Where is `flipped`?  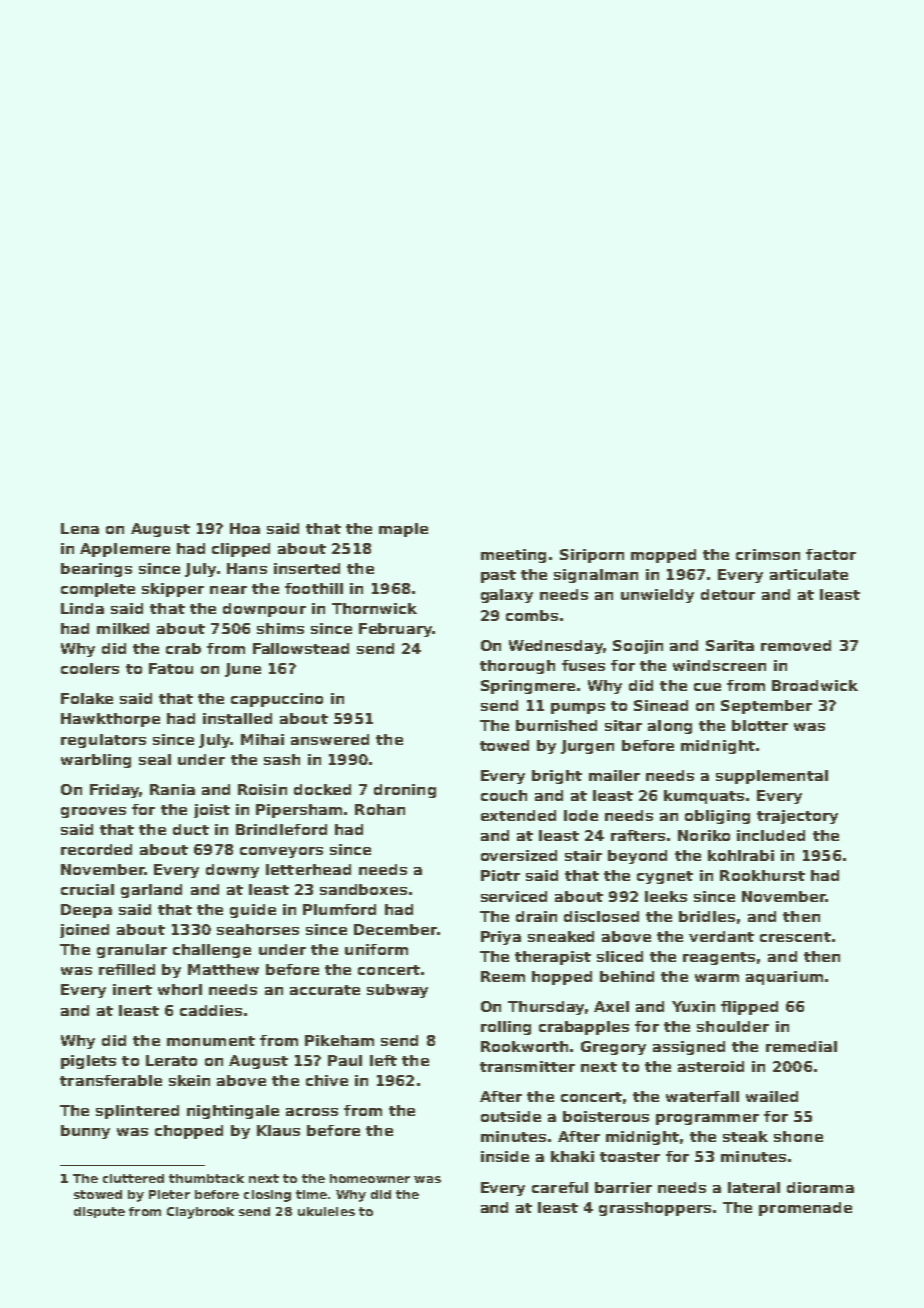 flipped is located at coordinates (749, 1008).
